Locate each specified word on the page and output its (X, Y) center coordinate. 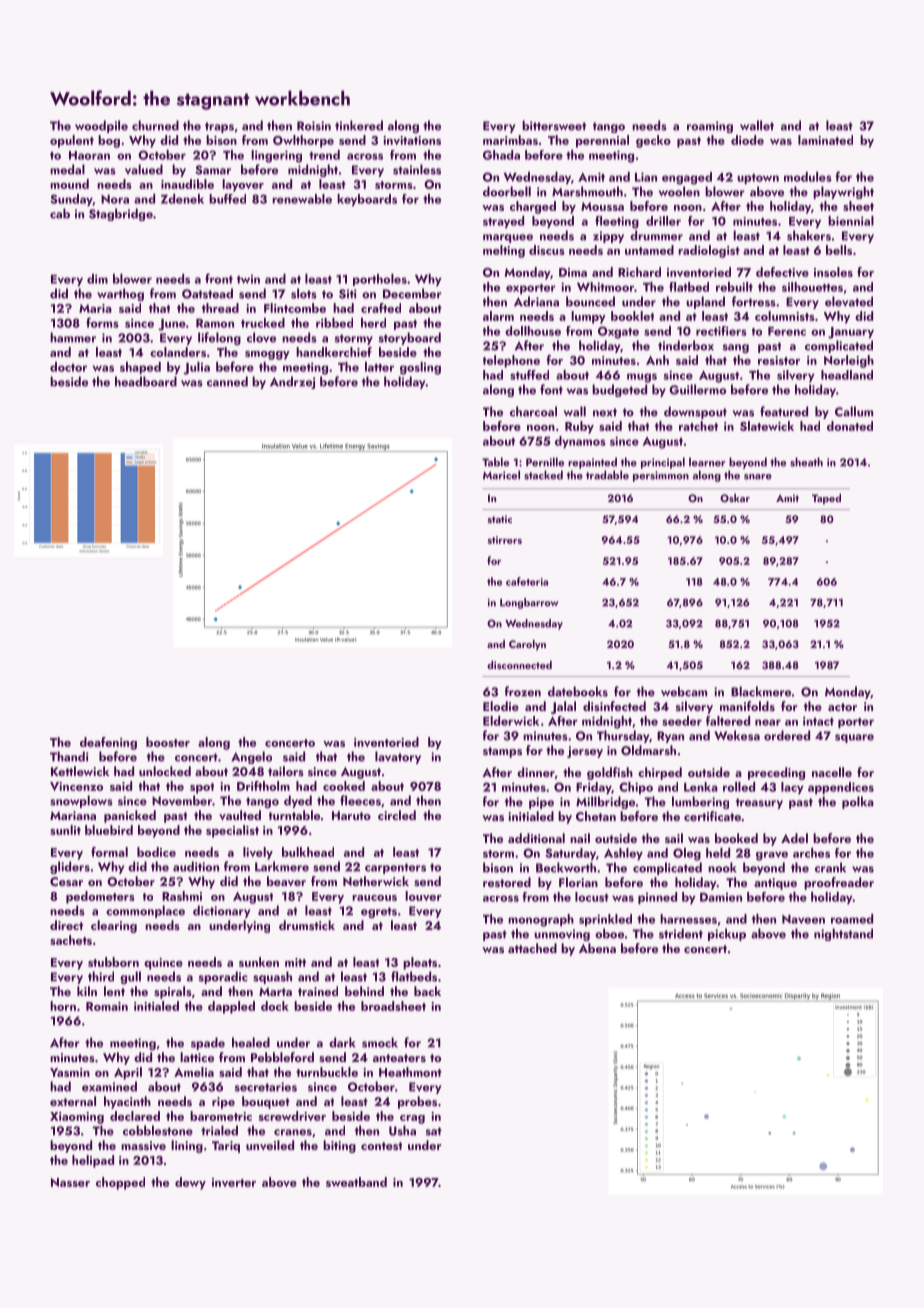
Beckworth (566, 867)
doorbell (507, 191)
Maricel (501, 475)
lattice (197, 1057)
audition (196, 866)
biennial (851, 221)
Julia (196, 368)
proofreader (839, 883)
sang (736, 348)
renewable (302, 199)
